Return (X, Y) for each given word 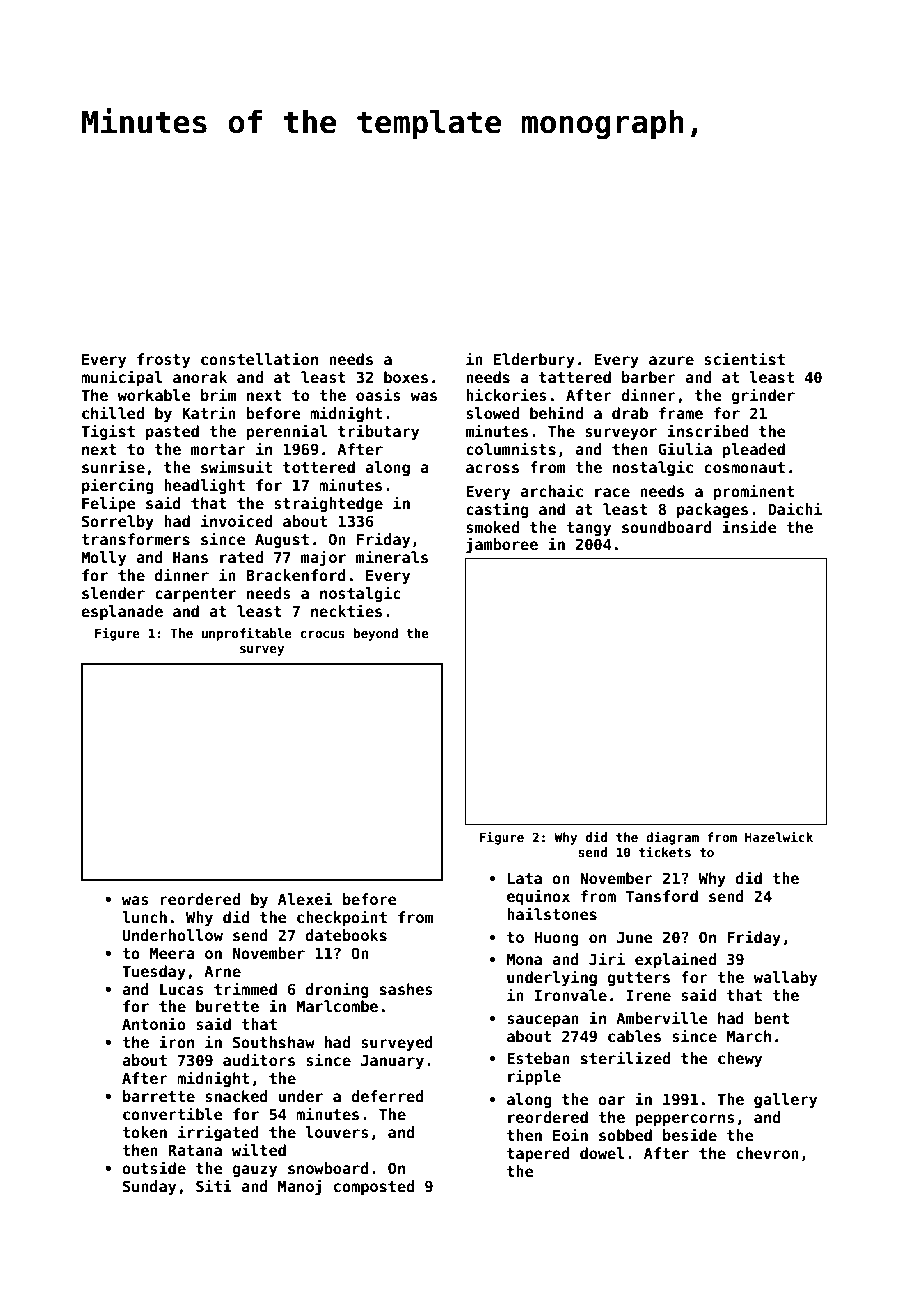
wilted (259, 1149)
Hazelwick (779, 836)
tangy (588, 529)
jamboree (502, 545)
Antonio (154, 1023)
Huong (556, 939)
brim (218, 394)
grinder (763, 396)
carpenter (195, 595)
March (749, 1036)
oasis (378, 394)
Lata (525, 878)
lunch (144, 917)
